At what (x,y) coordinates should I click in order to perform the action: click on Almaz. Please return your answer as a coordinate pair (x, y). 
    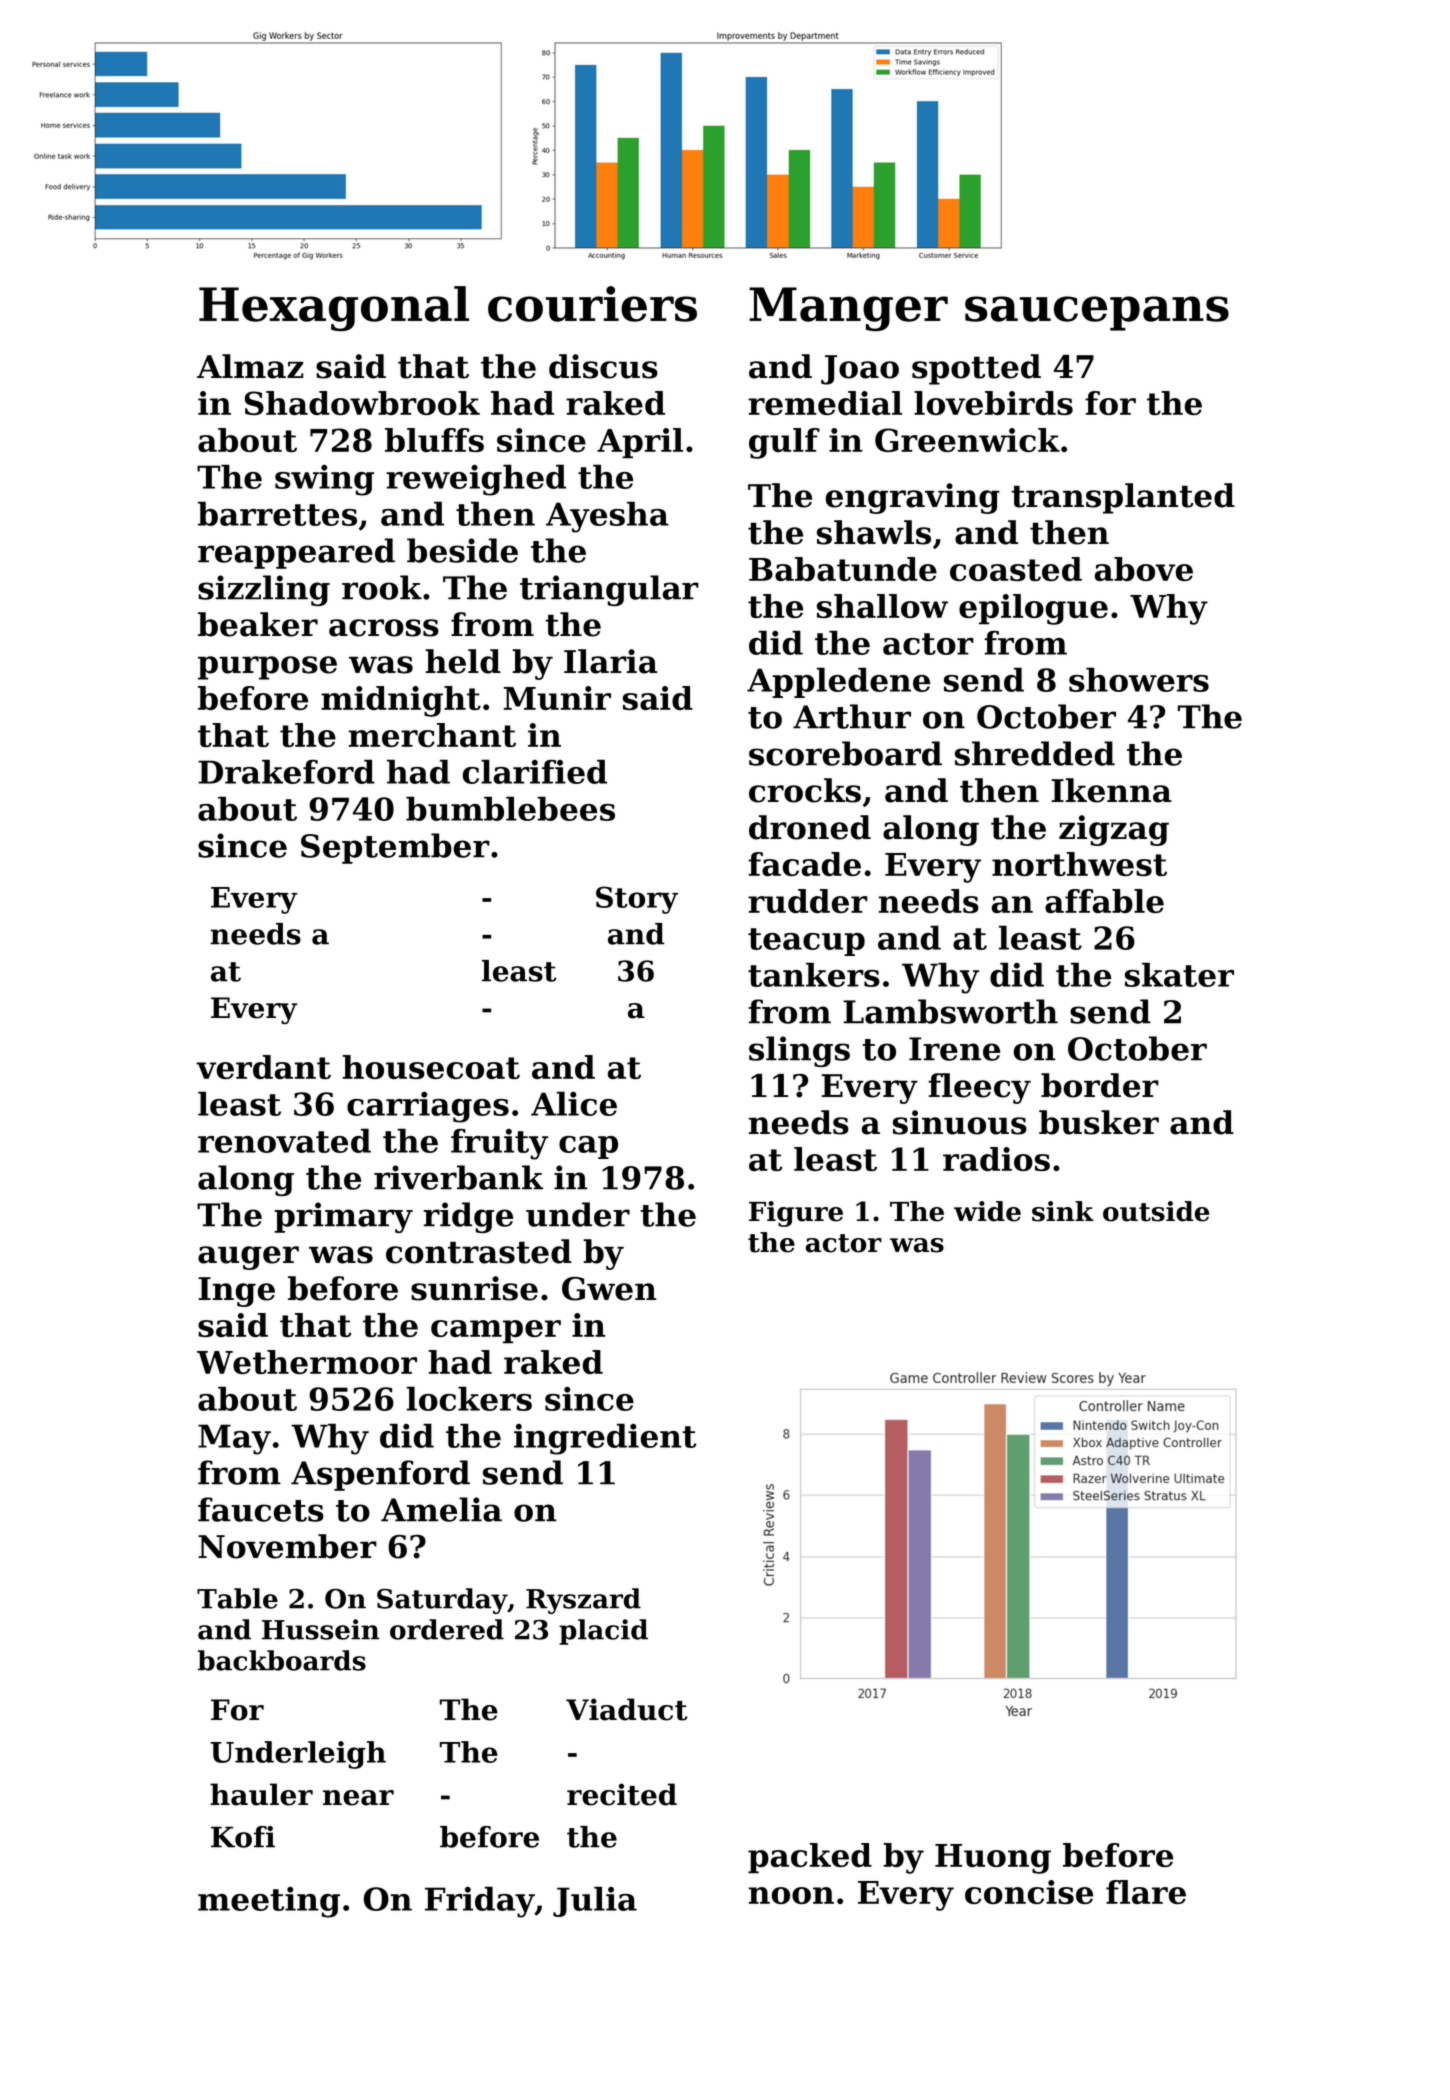
    Looking at the image, I should click on (250, 366).
